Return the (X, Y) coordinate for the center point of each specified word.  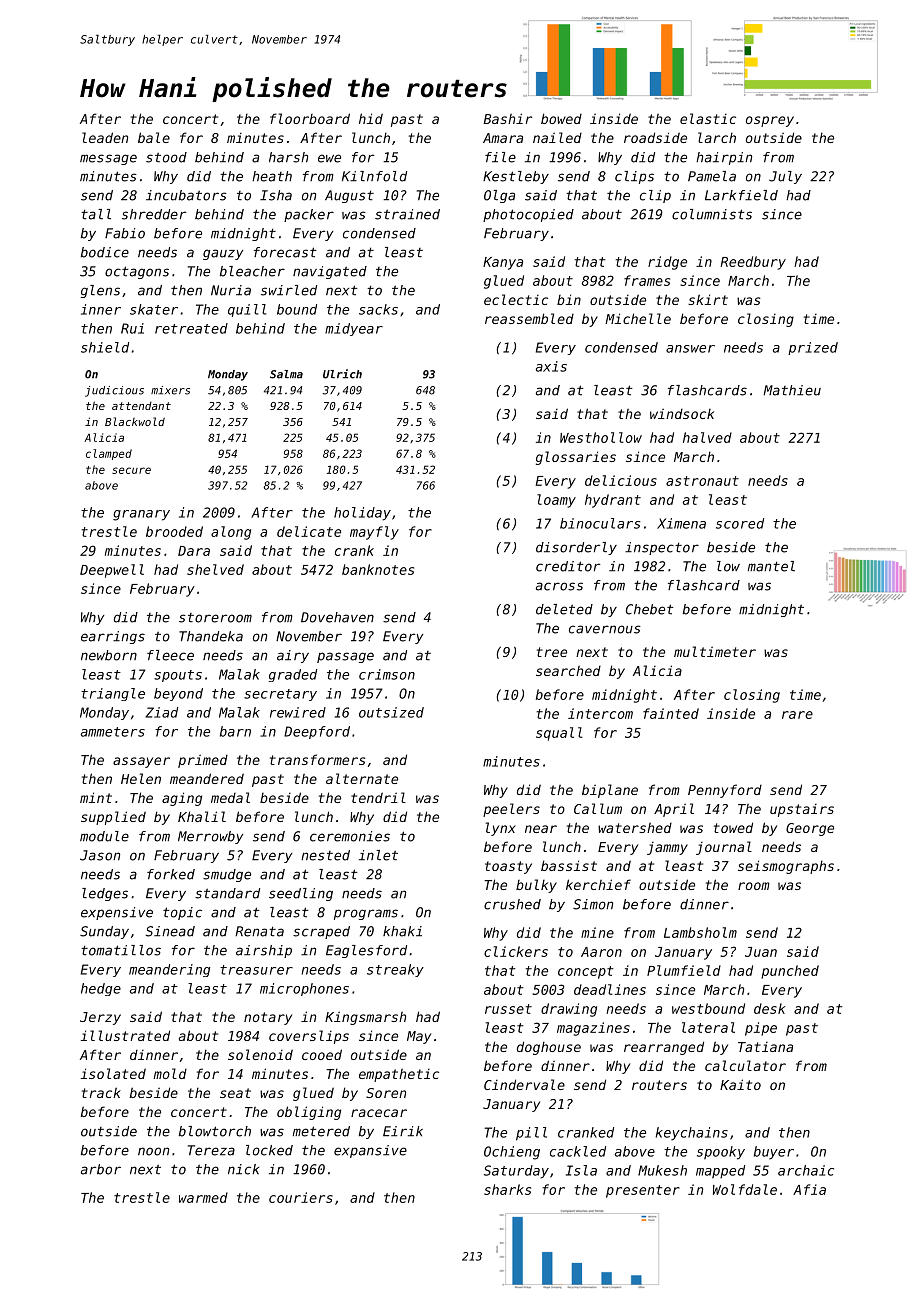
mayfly (374, 533)
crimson (387, 674)
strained (407, 214)
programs (366, 914)
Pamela (712, 176)
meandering (169, 970)
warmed (203, 1197)
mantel (771, 566)
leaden (105, 137)
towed (733, 827)
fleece (170, 655)
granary (141, 515)
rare (797, 715)
